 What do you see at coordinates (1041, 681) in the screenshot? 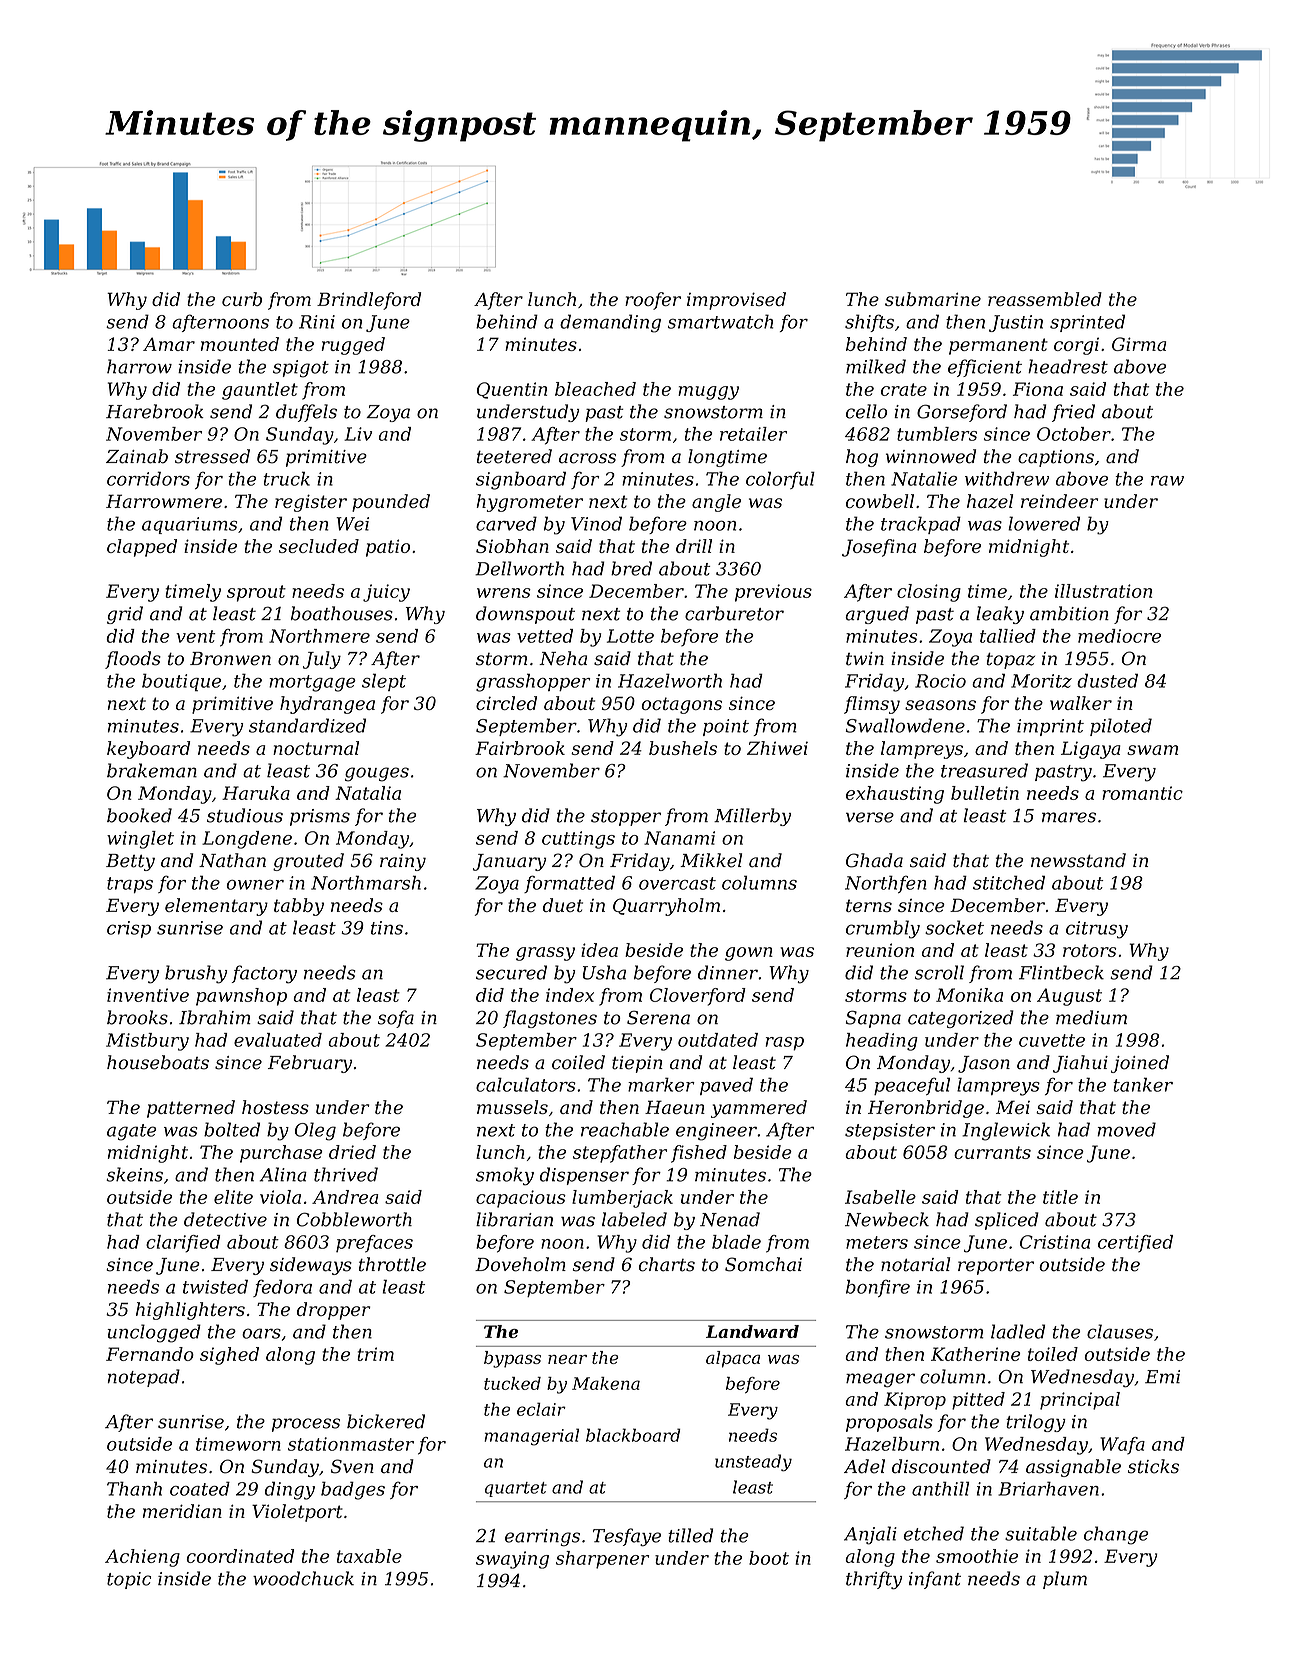
I see `Moritz` at bounding box center [1041, 681].
